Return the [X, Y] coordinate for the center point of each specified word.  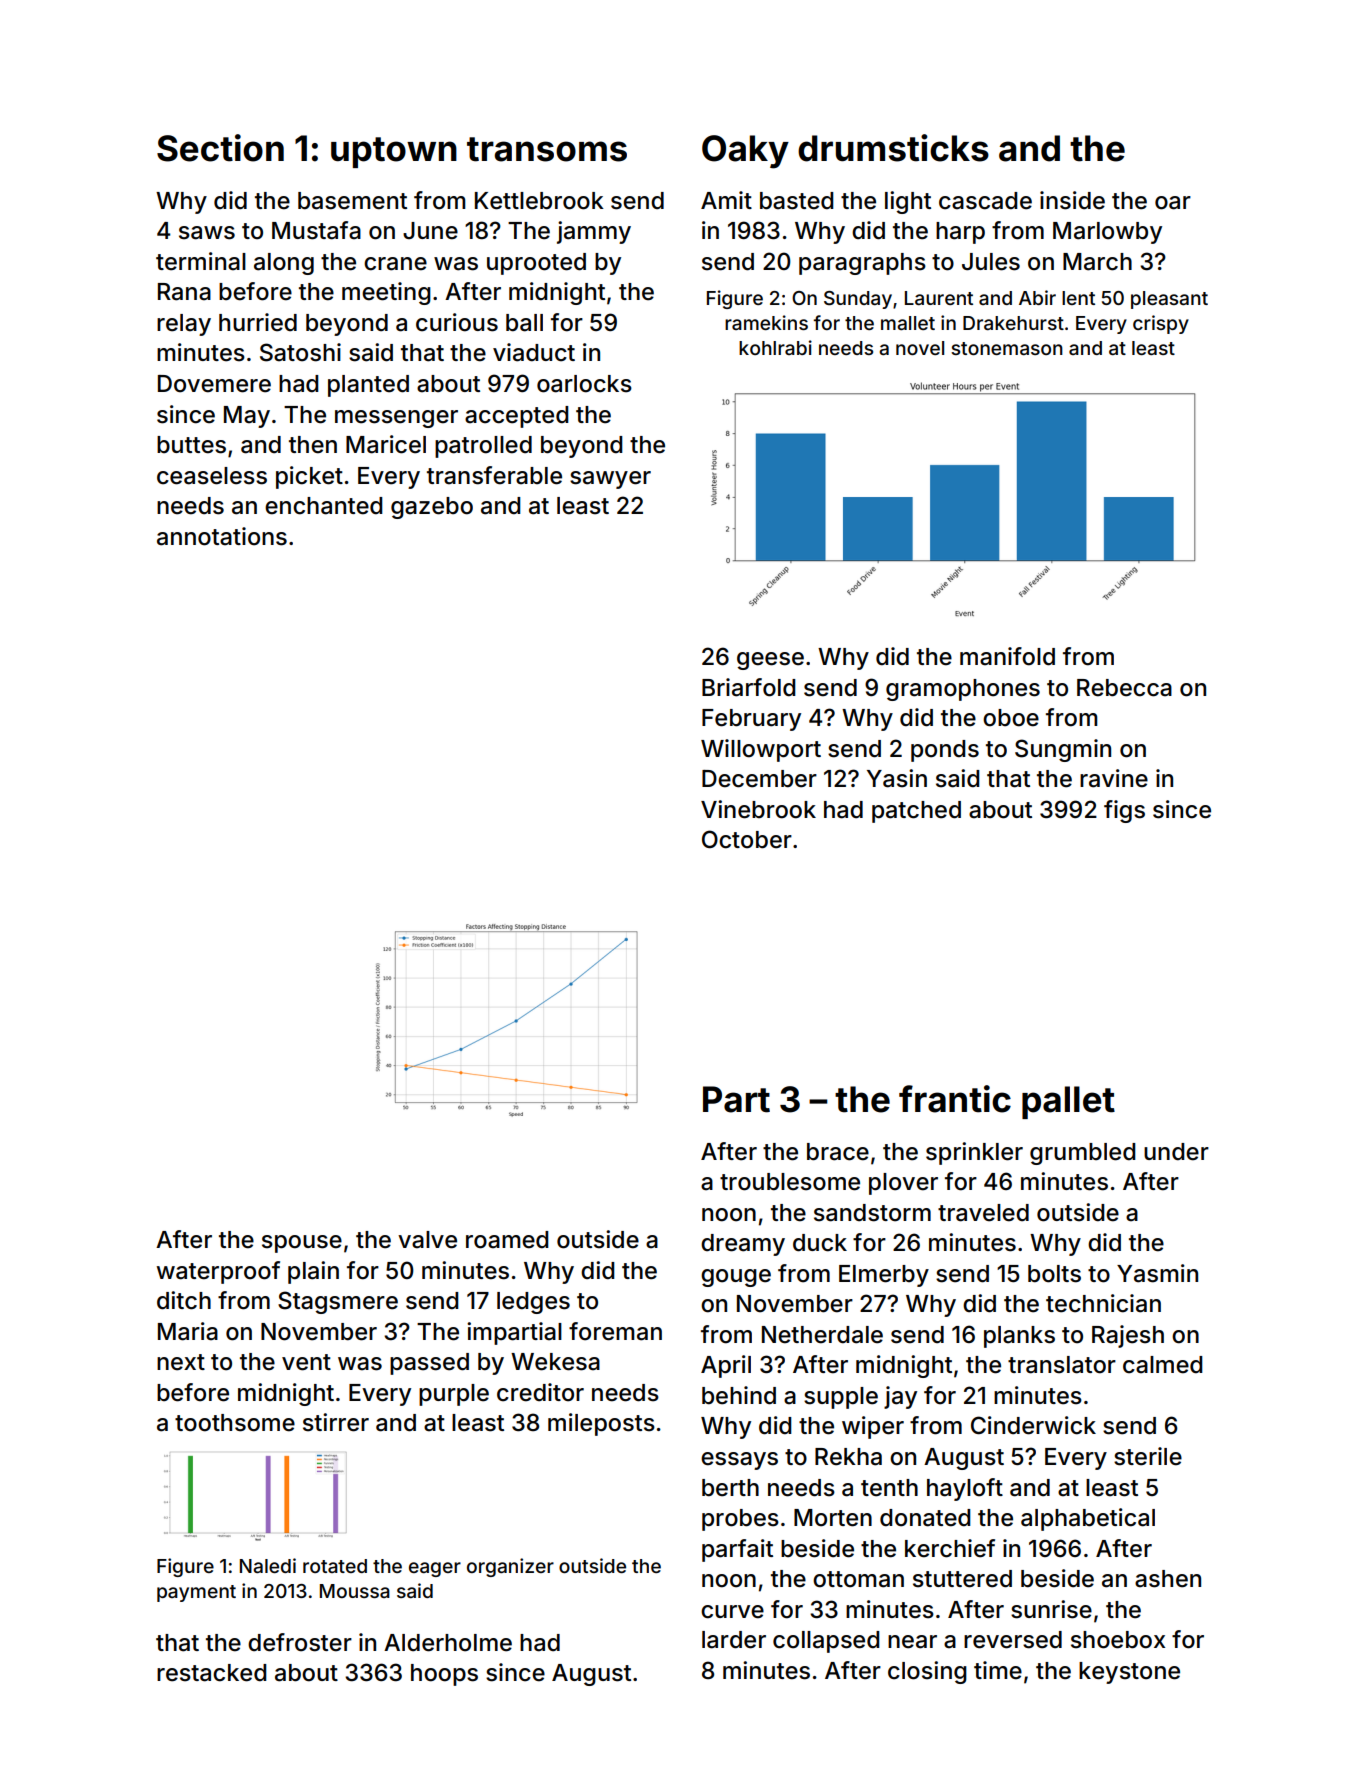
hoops [444, 1675]
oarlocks [584, 384]
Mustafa [316, 230]
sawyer [610, 480]
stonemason [1007, 348]
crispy [1161, 324]
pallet [1068, 1102]
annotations [222, 536]
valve [427, 1240]
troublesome [790, 1182]
